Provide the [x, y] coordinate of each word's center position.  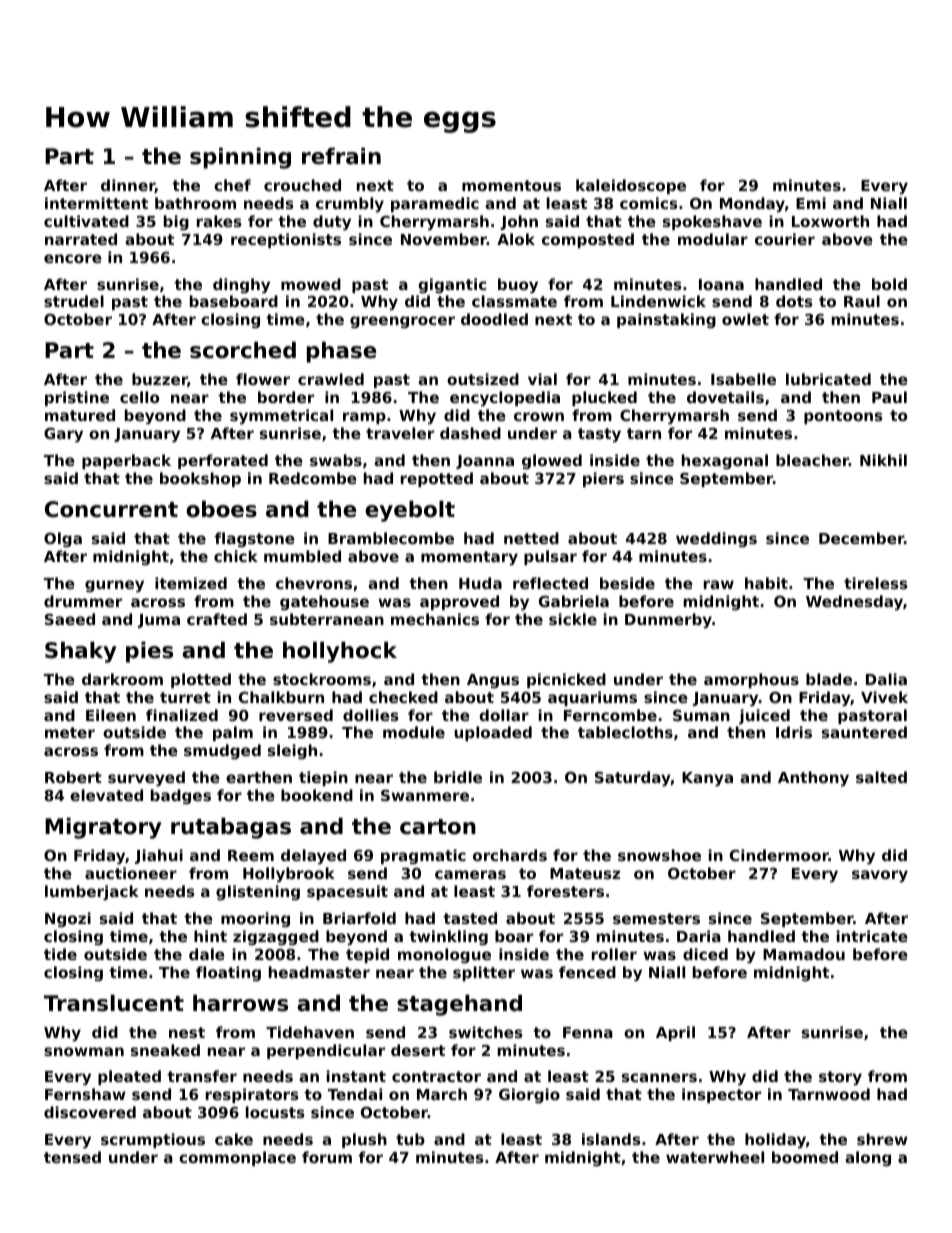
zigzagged [276, 938]
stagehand [459, 1005]
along [868, 1158]
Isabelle [743, 379]
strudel [74, 301]
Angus [493, 681]
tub [410, 1139]
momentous [511, 185]
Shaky [81, 652]
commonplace [237, 1158]
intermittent [96, 203]
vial [542, 379]
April [675, 1033]
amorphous [751, 680]
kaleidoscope [631, 186]
